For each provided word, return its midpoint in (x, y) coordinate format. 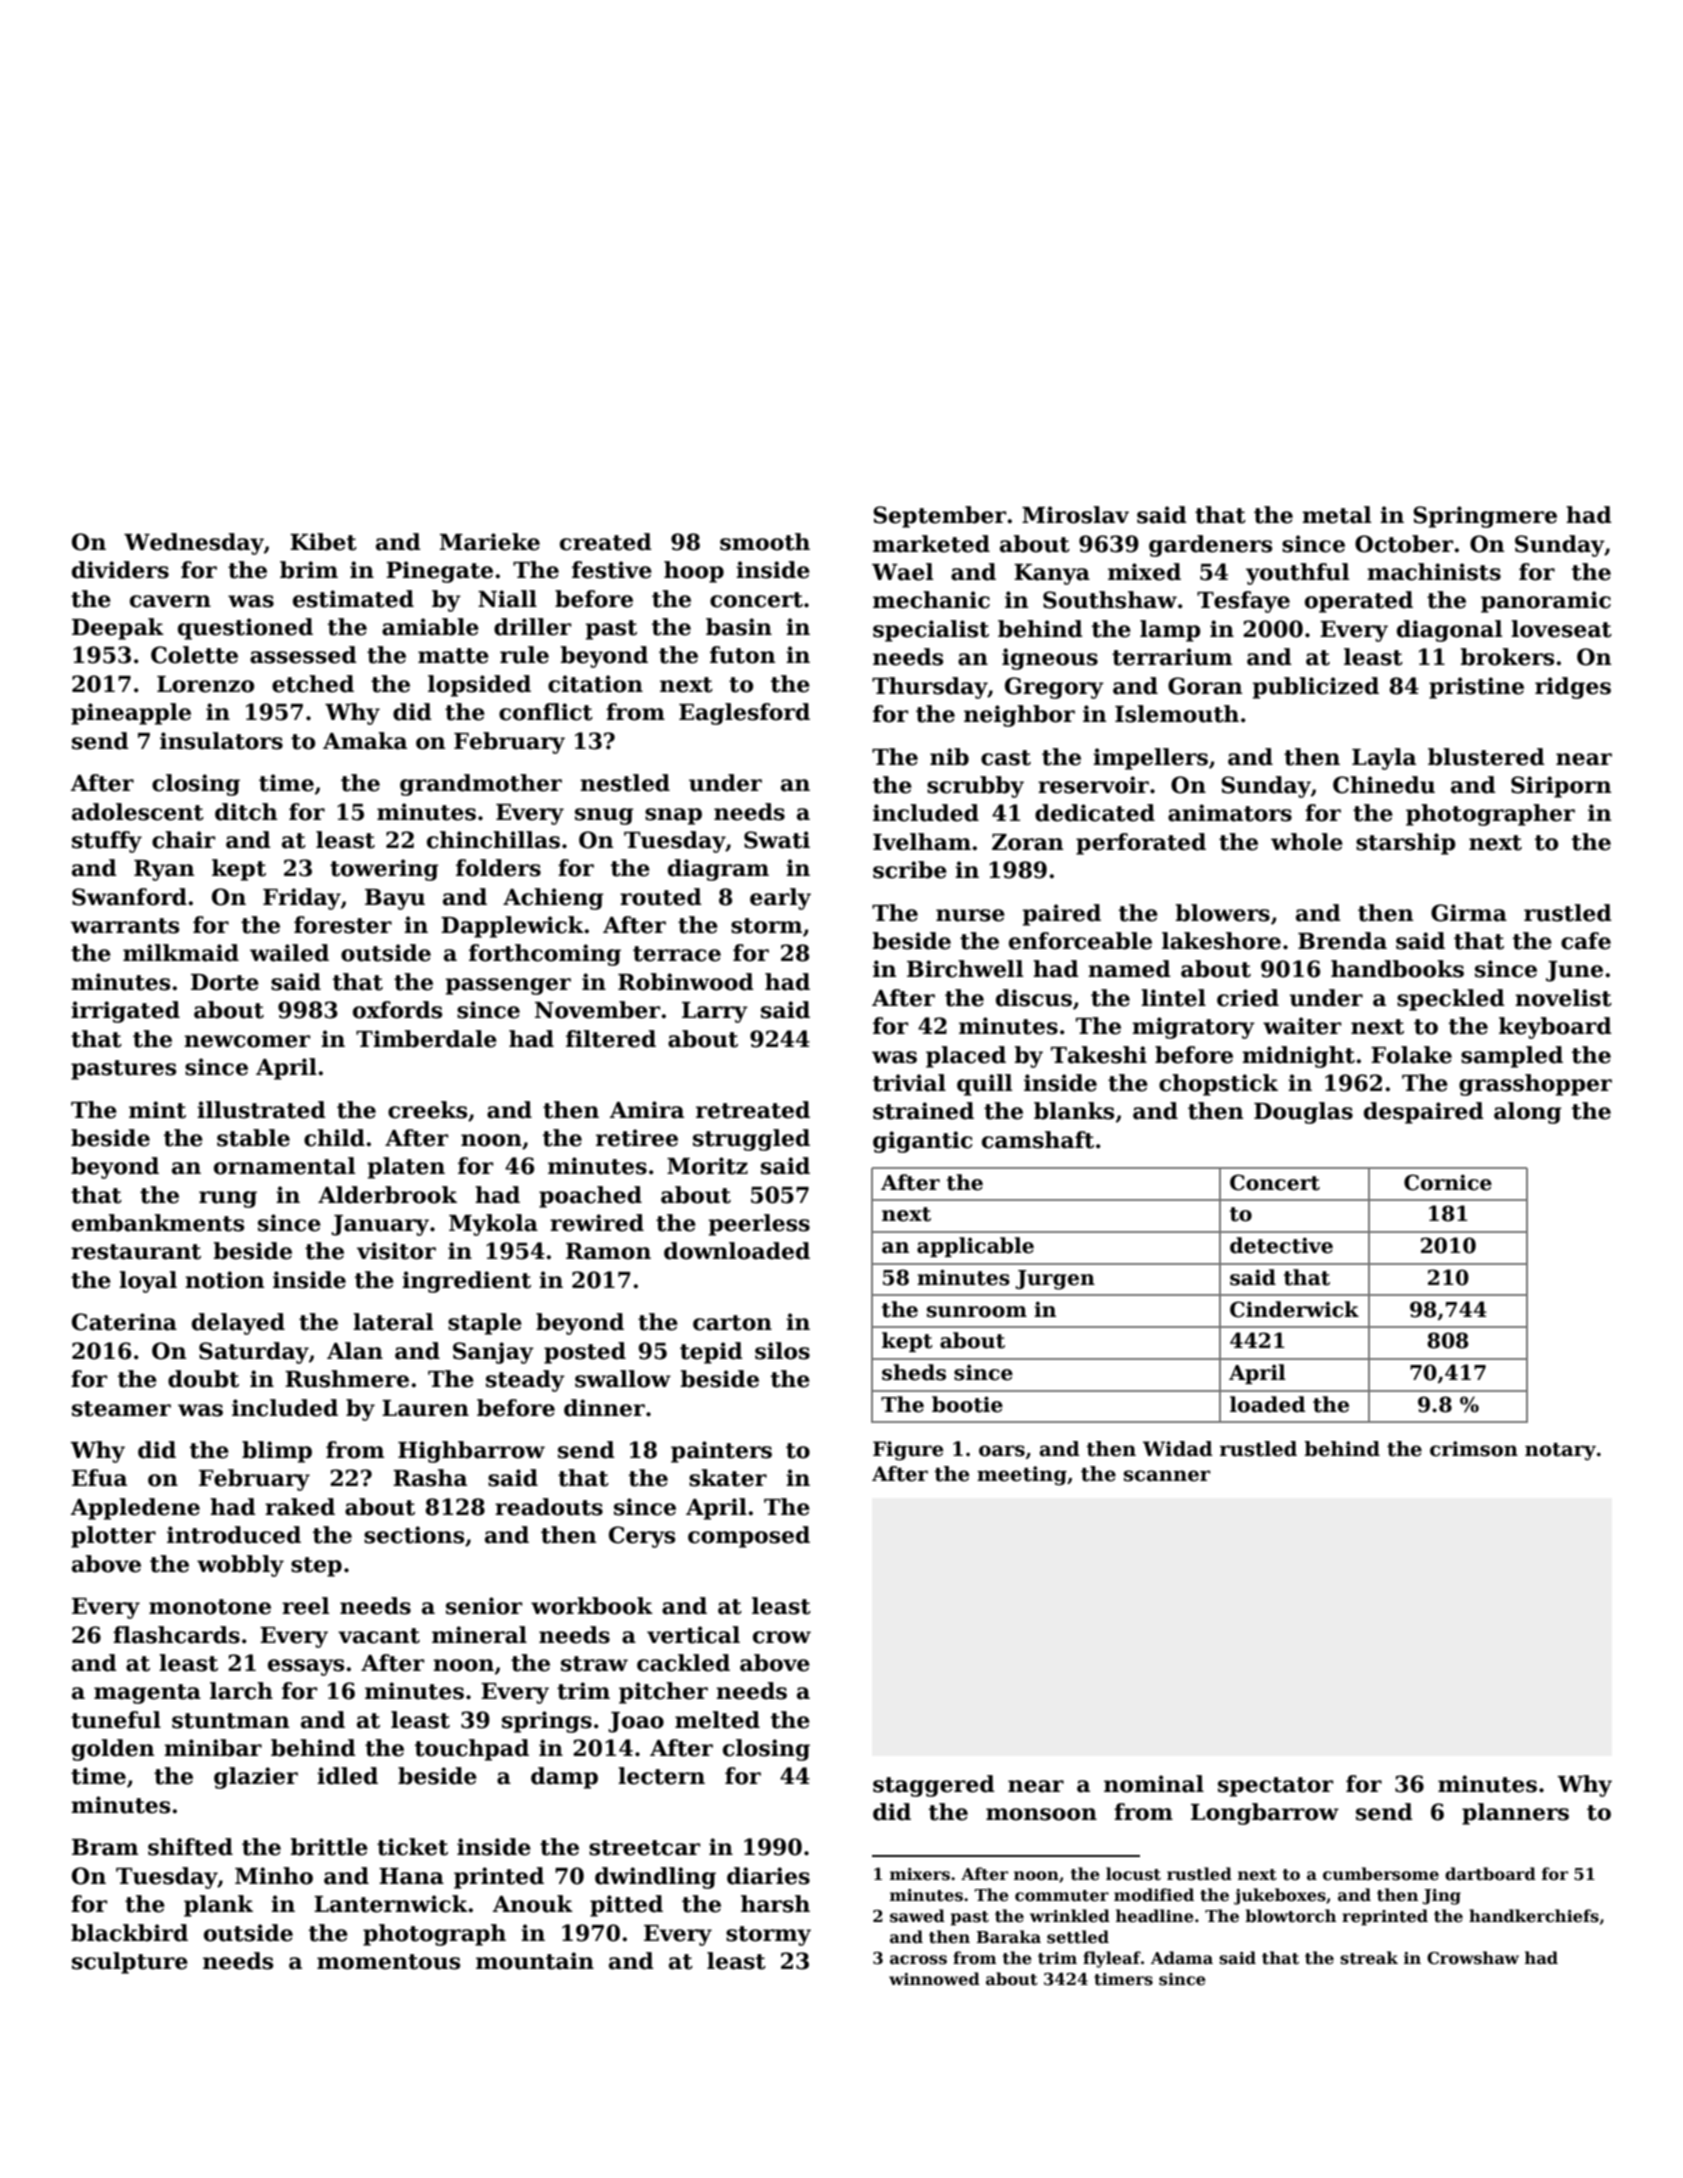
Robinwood (686, 982)
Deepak (118, 629)
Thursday (930, 688)
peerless (759, 1225)
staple (485, 1324)
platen (406, 1168)
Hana (411, 1876)
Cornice (1448, 1182)
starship (1405, 844)
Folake (1411, 1055)
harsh (775, 1904)
